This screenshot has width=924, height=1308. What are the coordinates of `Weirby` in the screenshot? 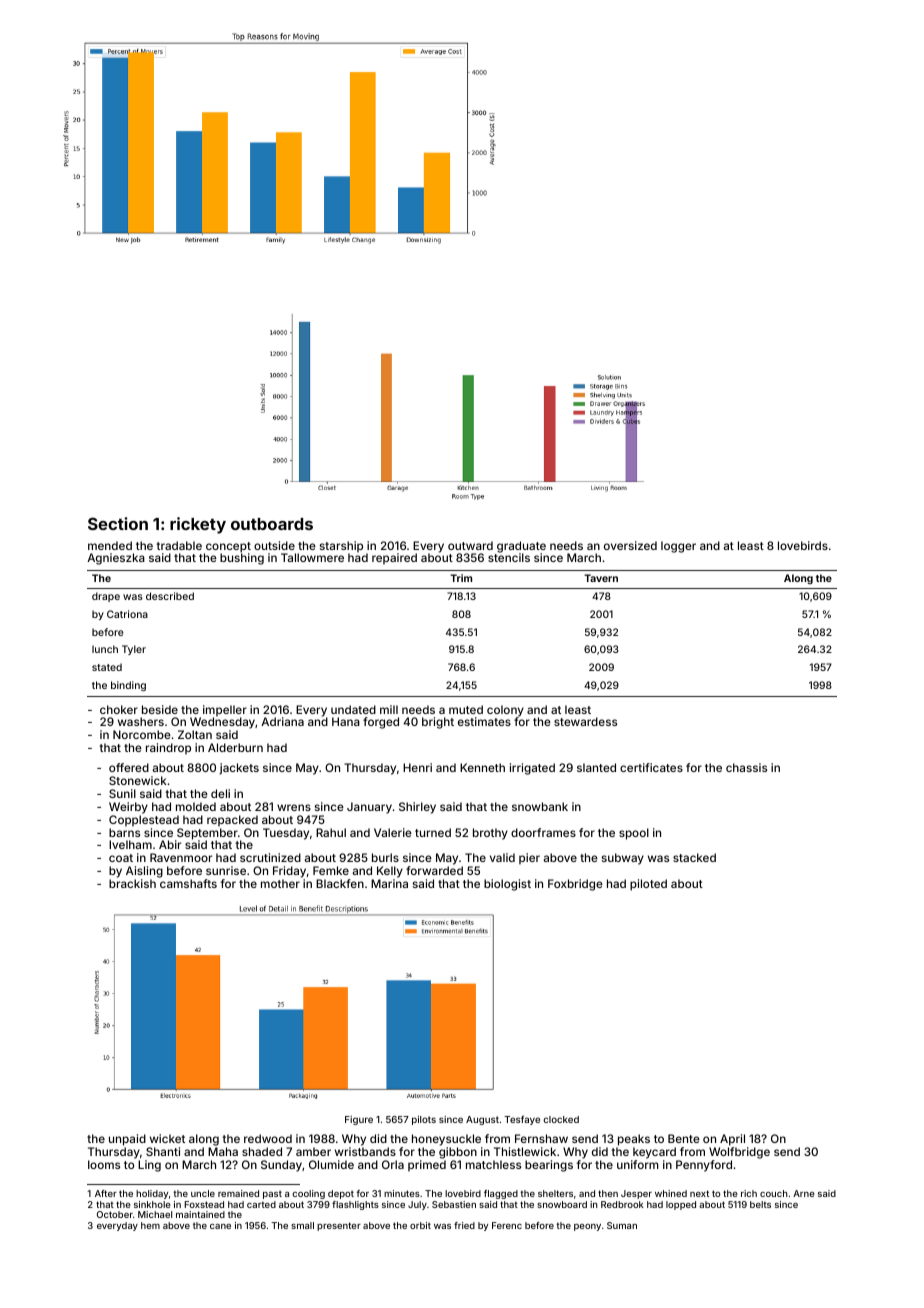 It's located at (128, 808).
